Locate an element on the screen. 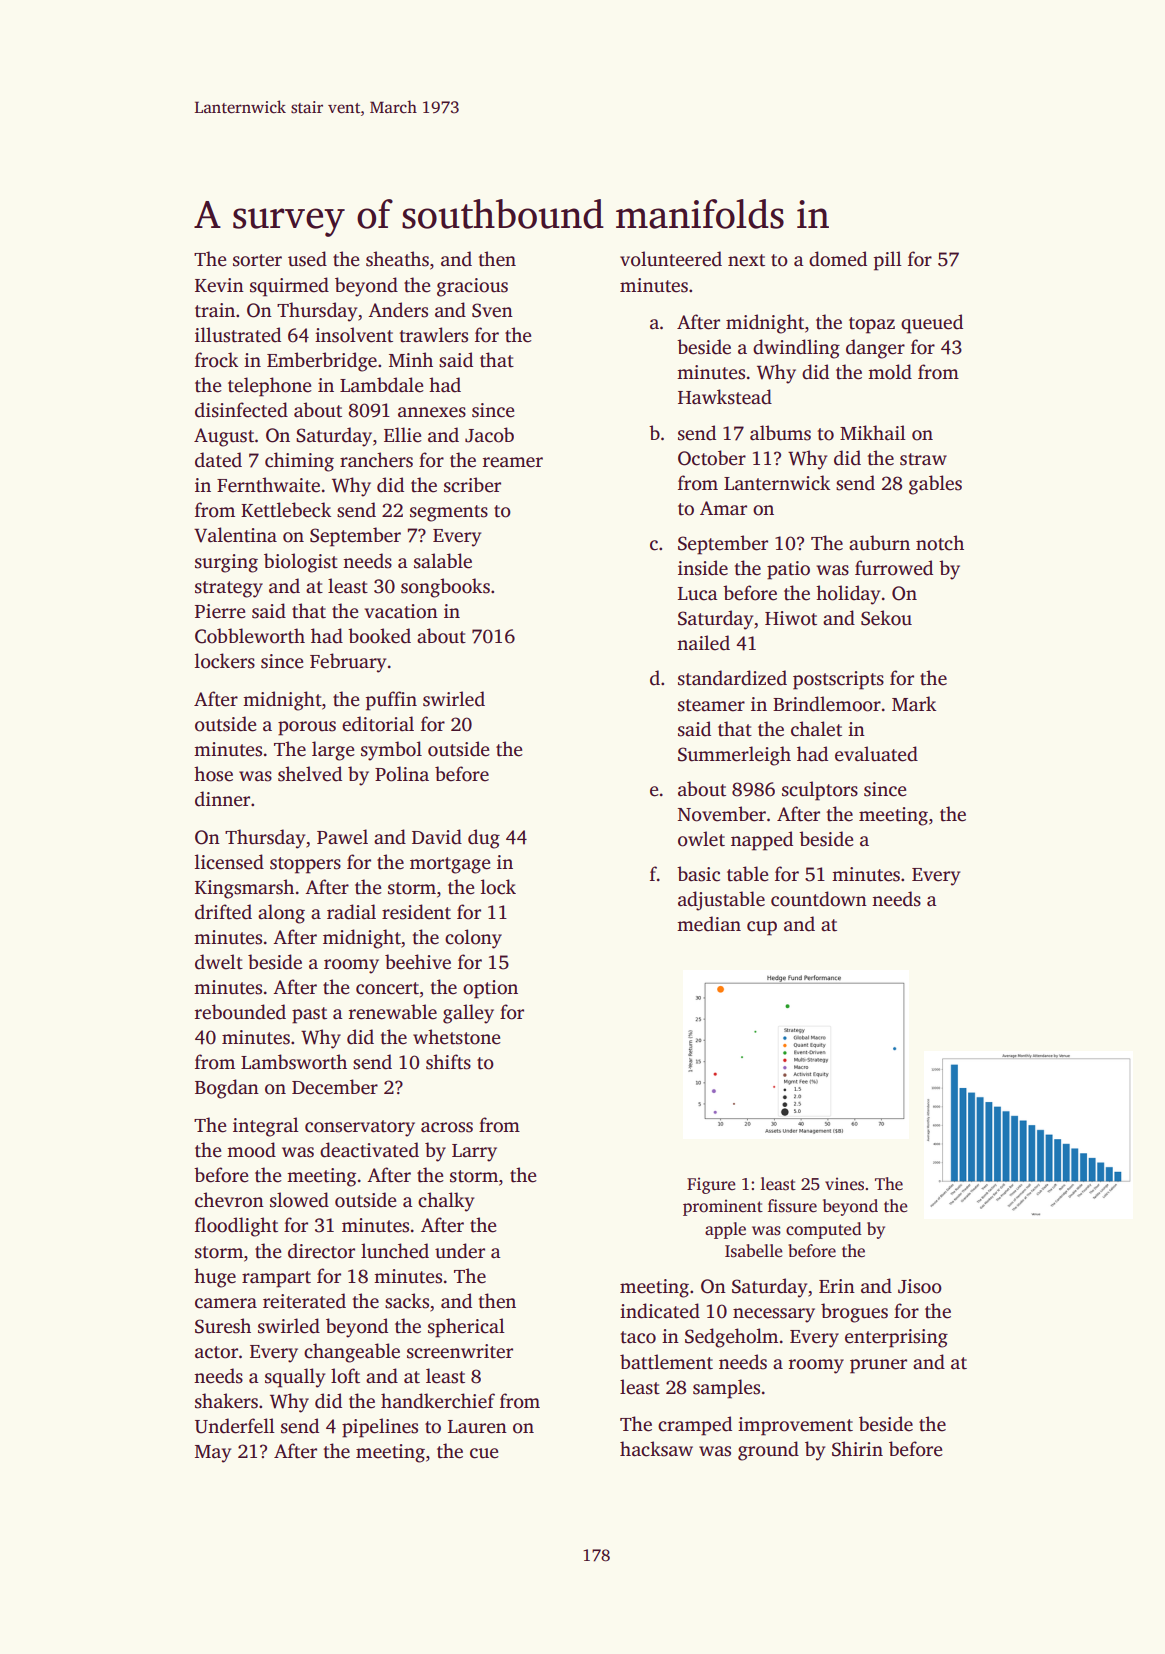  slowed is located at coordinates (299, 1200).
